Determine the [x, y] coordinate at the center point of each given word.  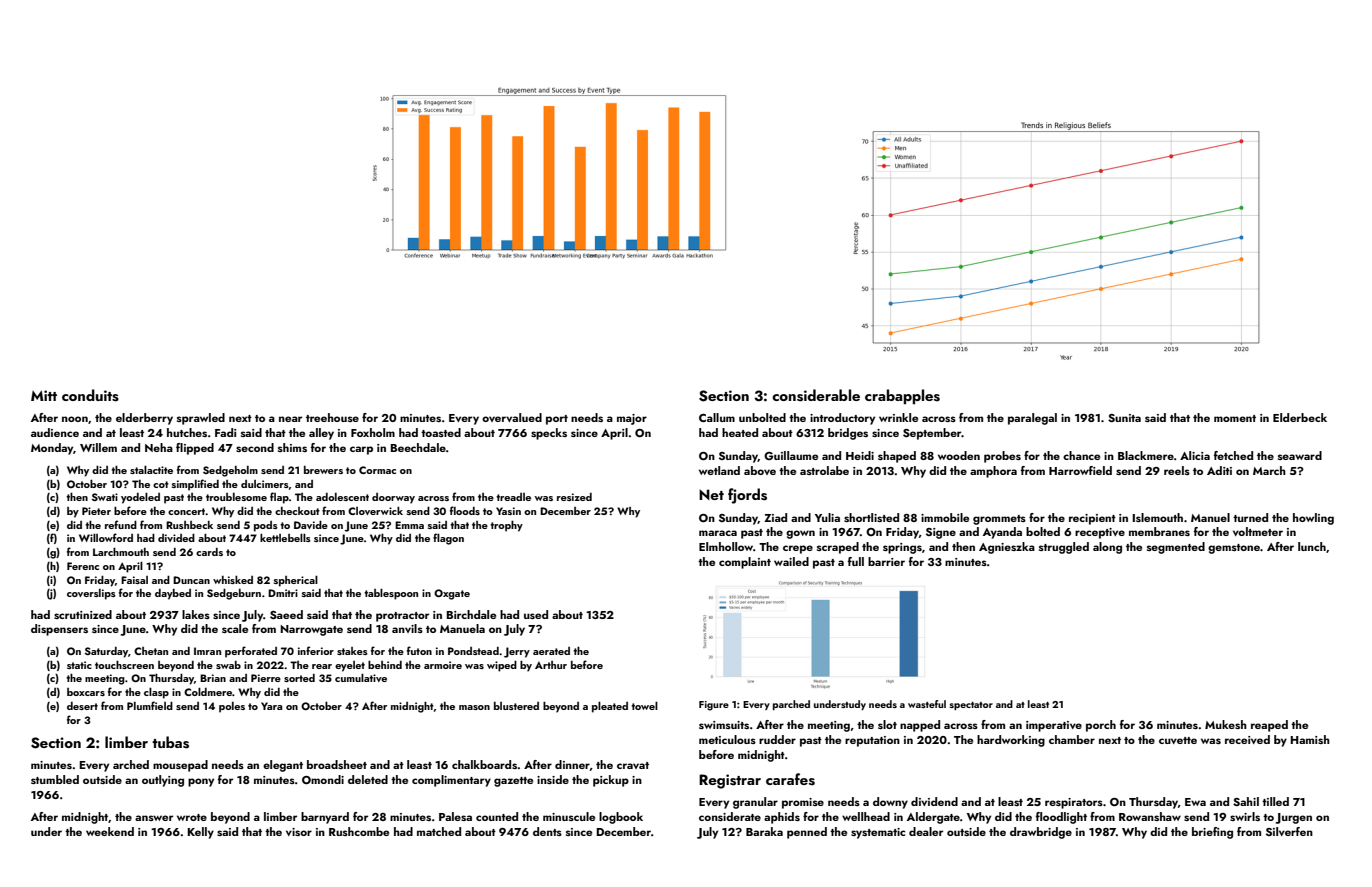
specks [549, 434]
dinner [572, 764]
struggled [1064, 548]
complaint [745, 563]
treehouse [332, 417]
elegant [283, 766]
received [1247, 739]
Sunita [1124, 418]
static [79, 665]
